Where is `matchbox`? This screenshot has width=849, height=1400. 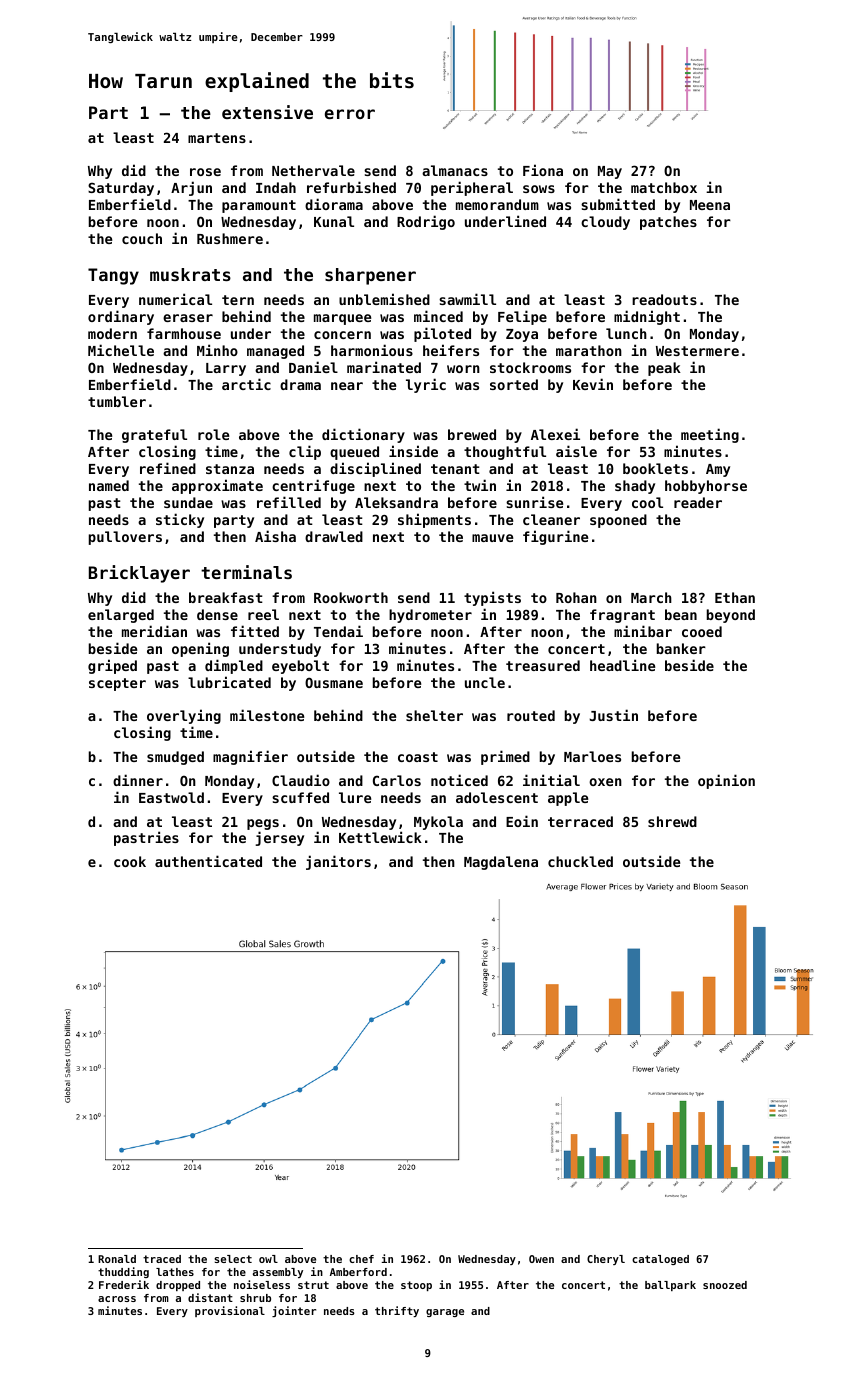
matchbox is located at coordinates (664, 187).
